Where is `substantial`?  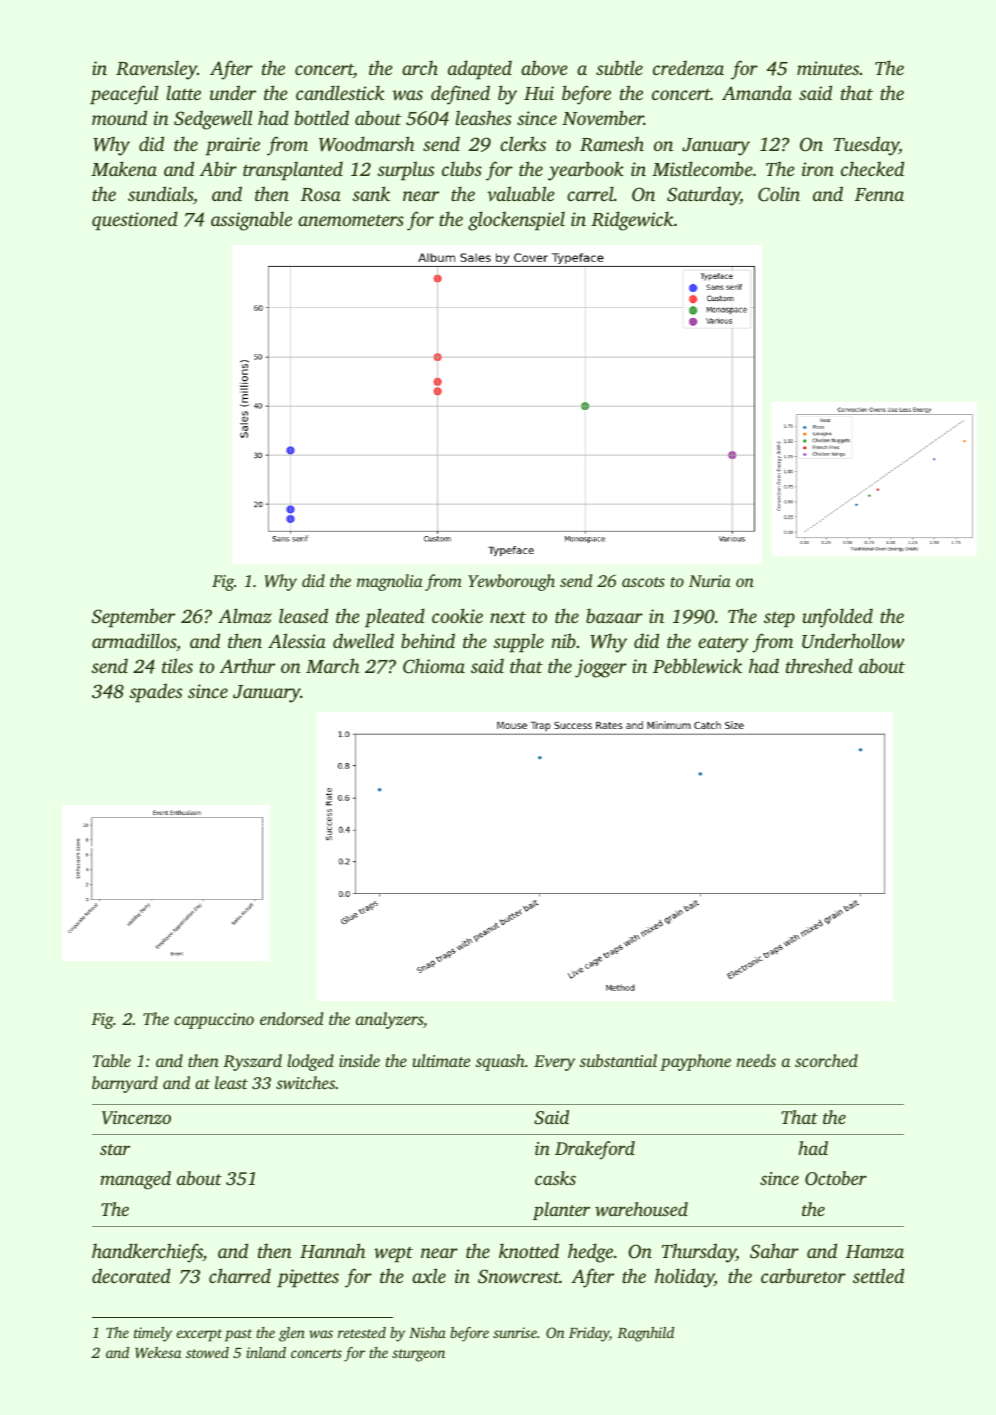
substantial is located at coordinates (618, 1060).
